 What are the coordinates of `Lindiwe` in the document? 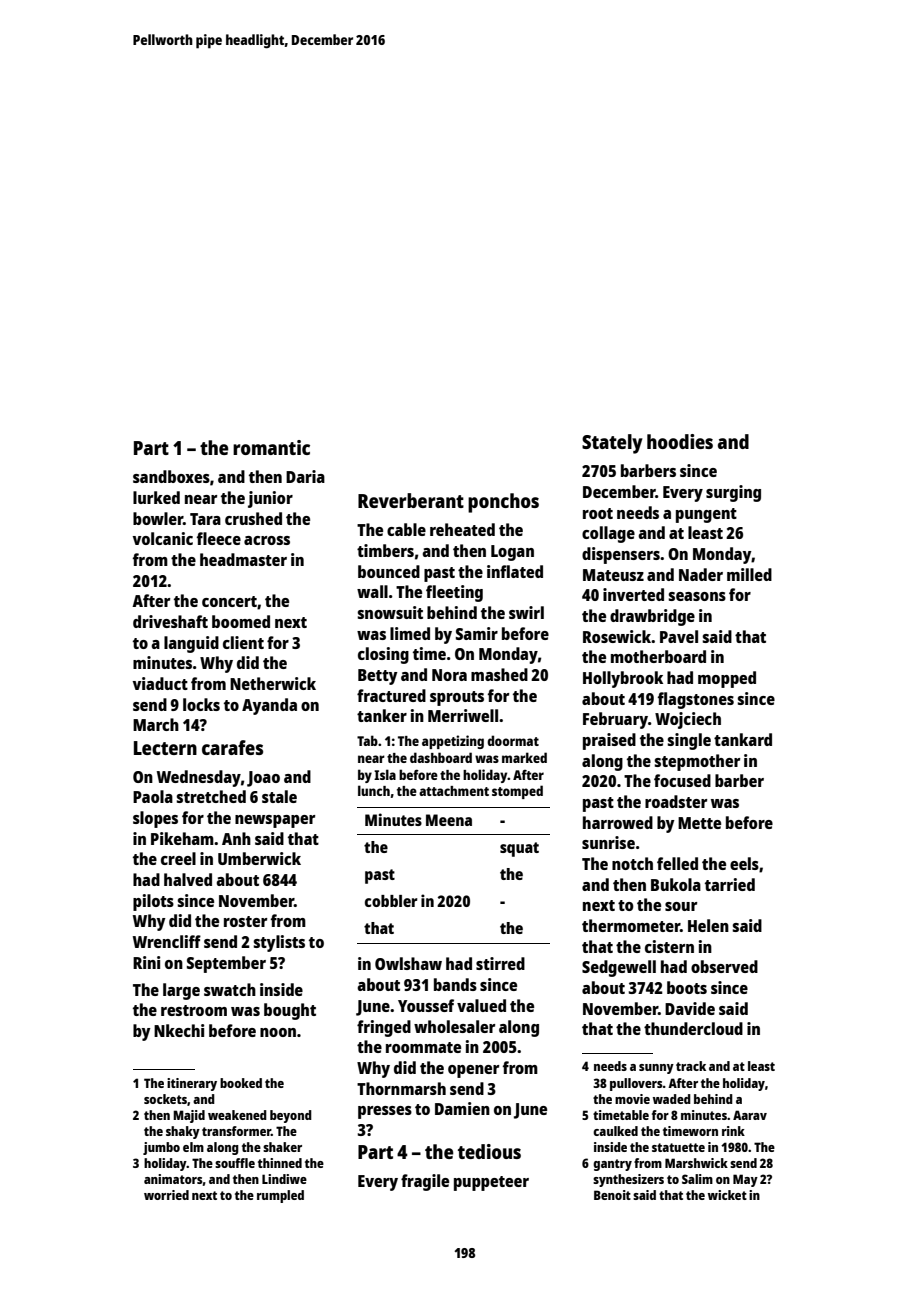 It's located at (284, 1179).
